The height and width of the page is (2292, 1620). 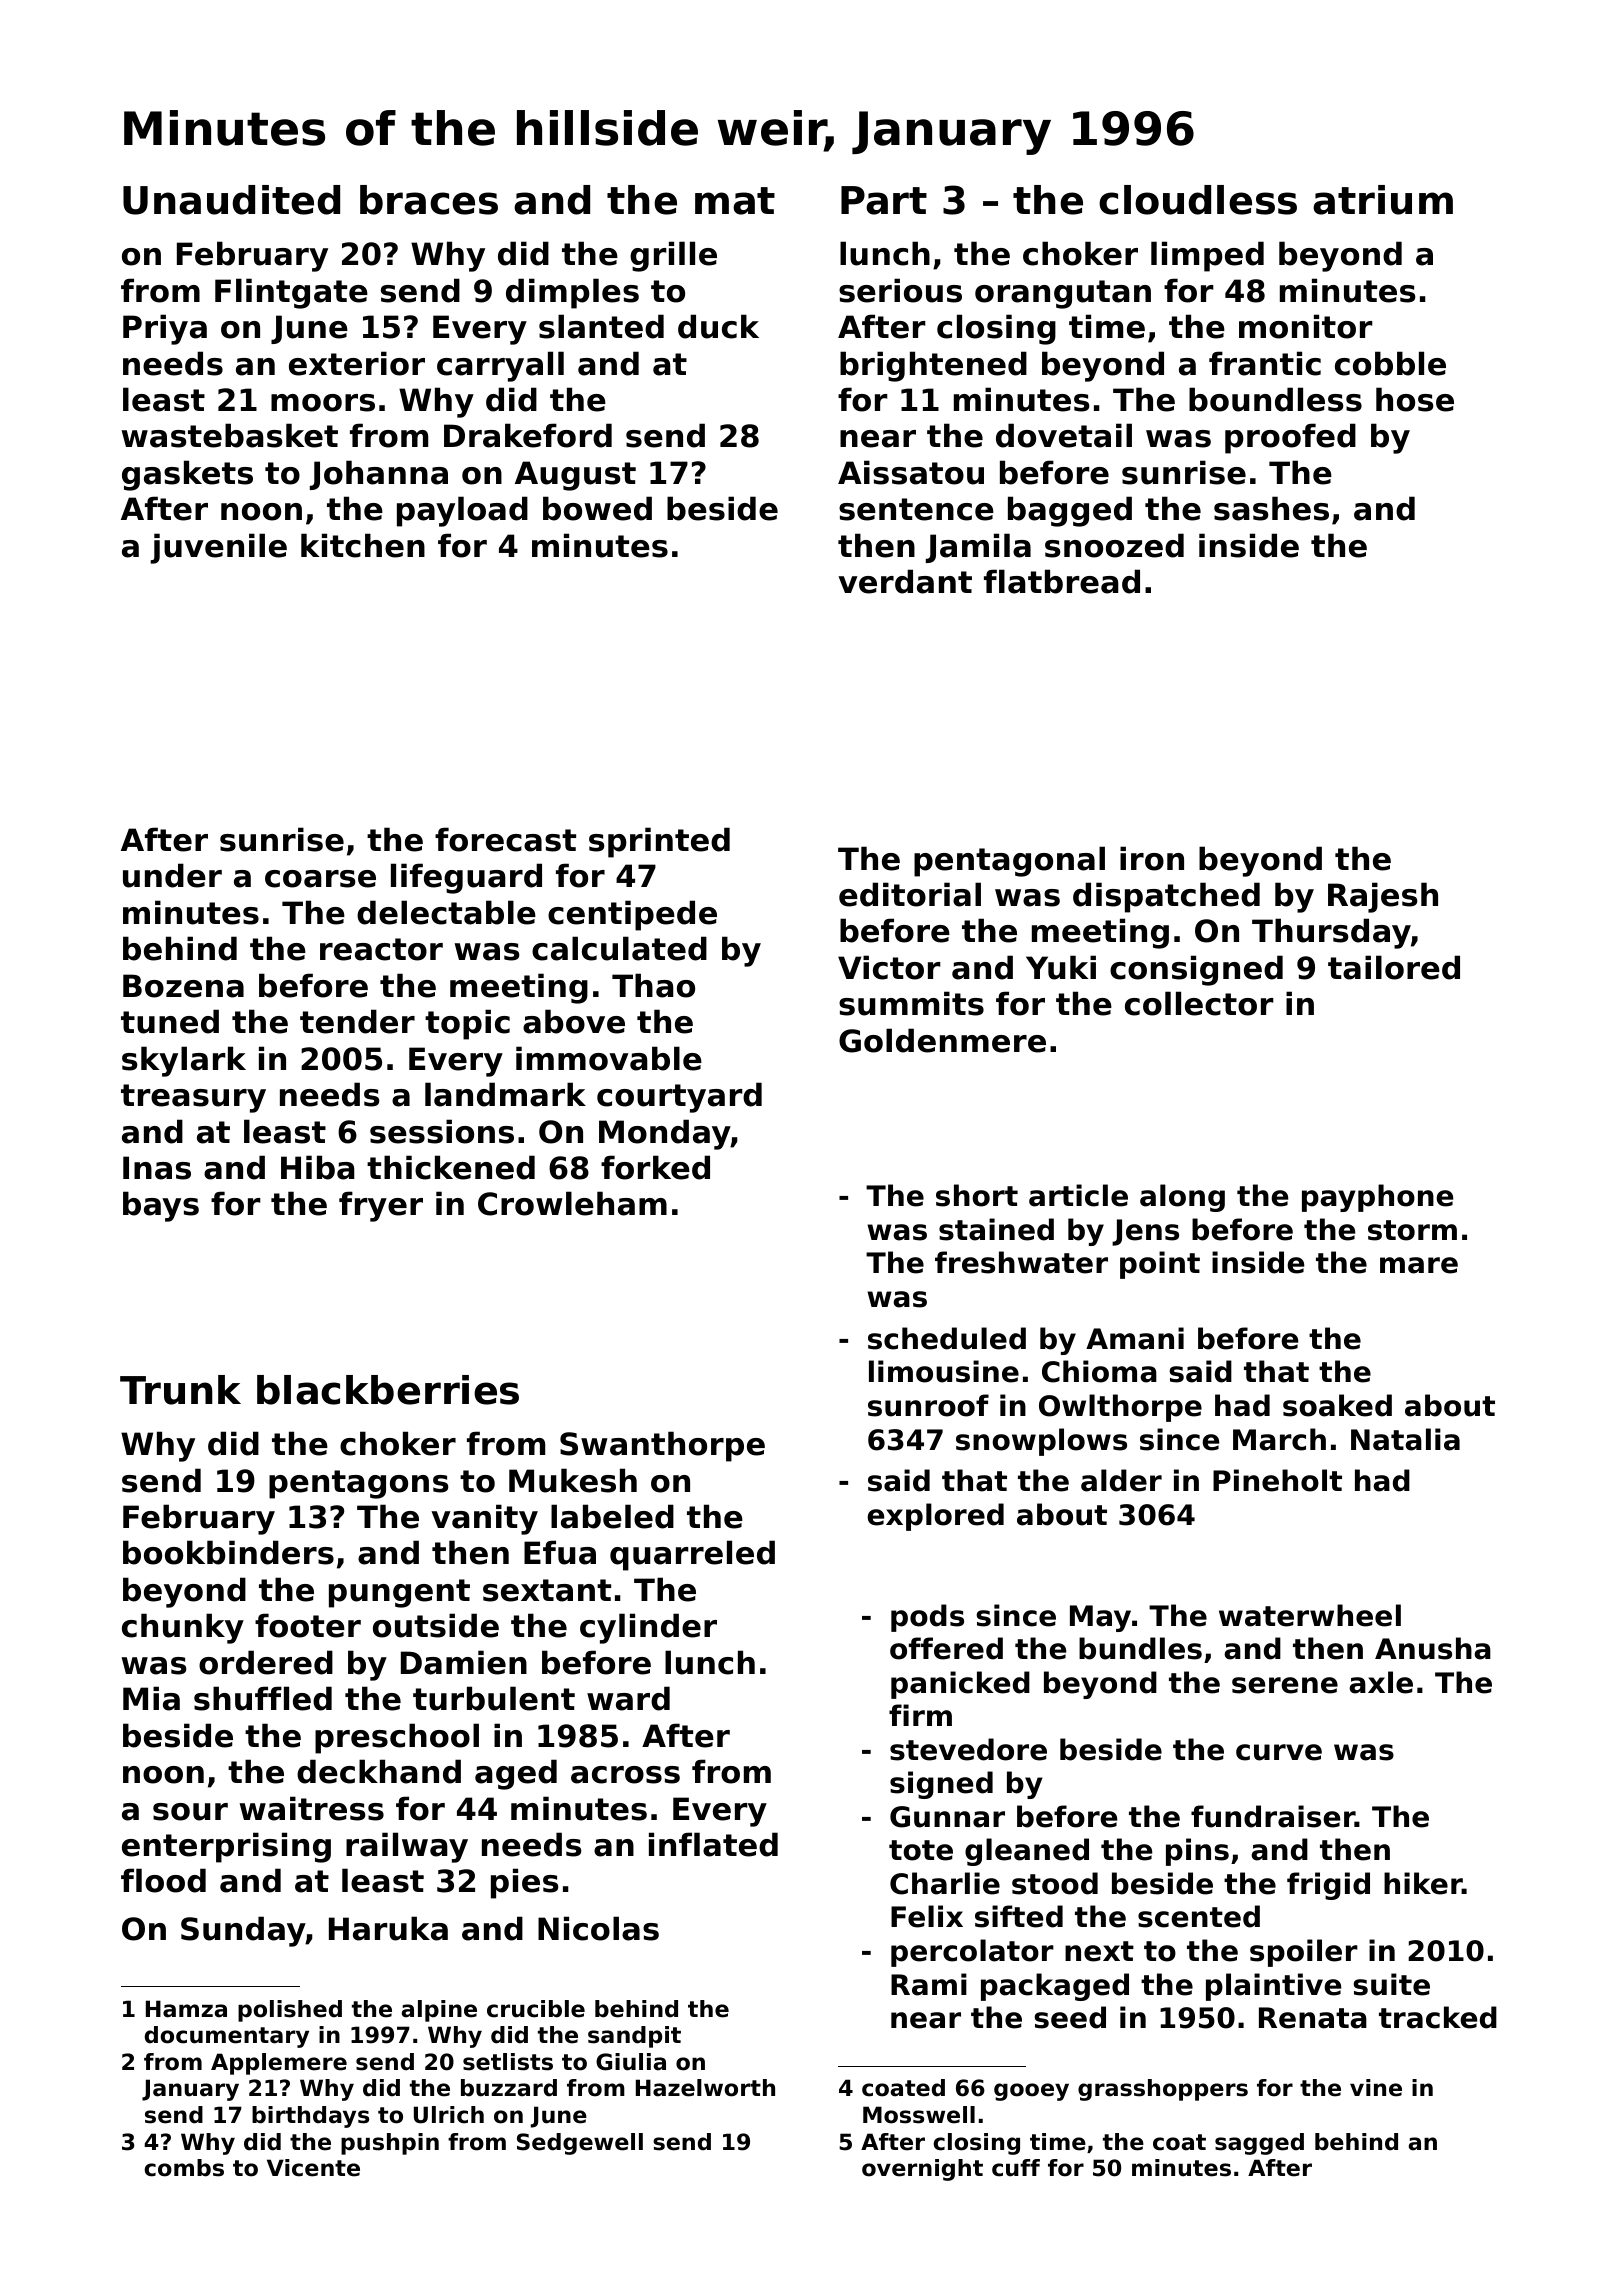 What do you see at coordinates (927, 1618) in the page?
I see `pods` at bounding box center [927, 1618].
